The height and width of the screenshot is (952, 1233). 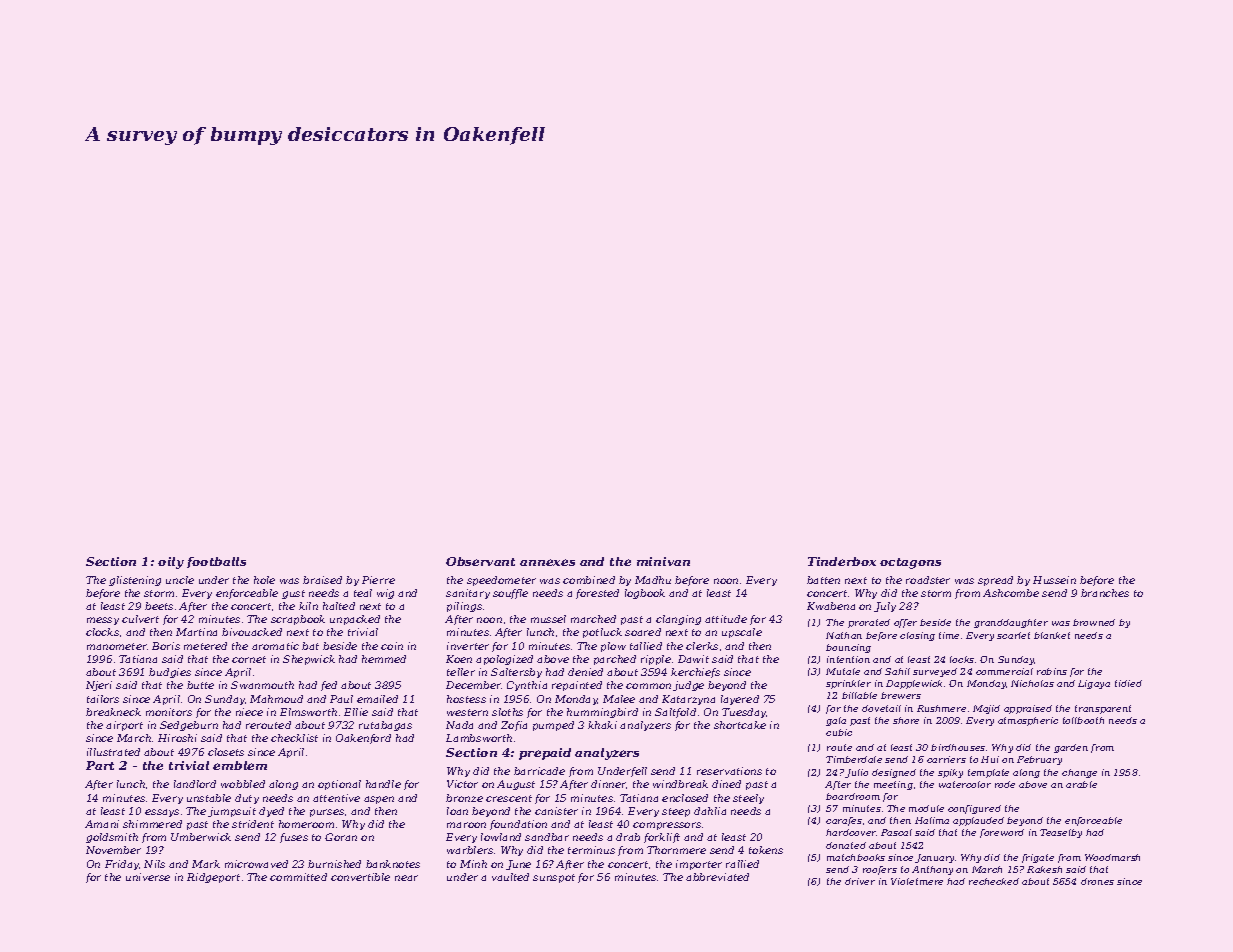 I want to click on pilings, so click(x=464, y=607).
